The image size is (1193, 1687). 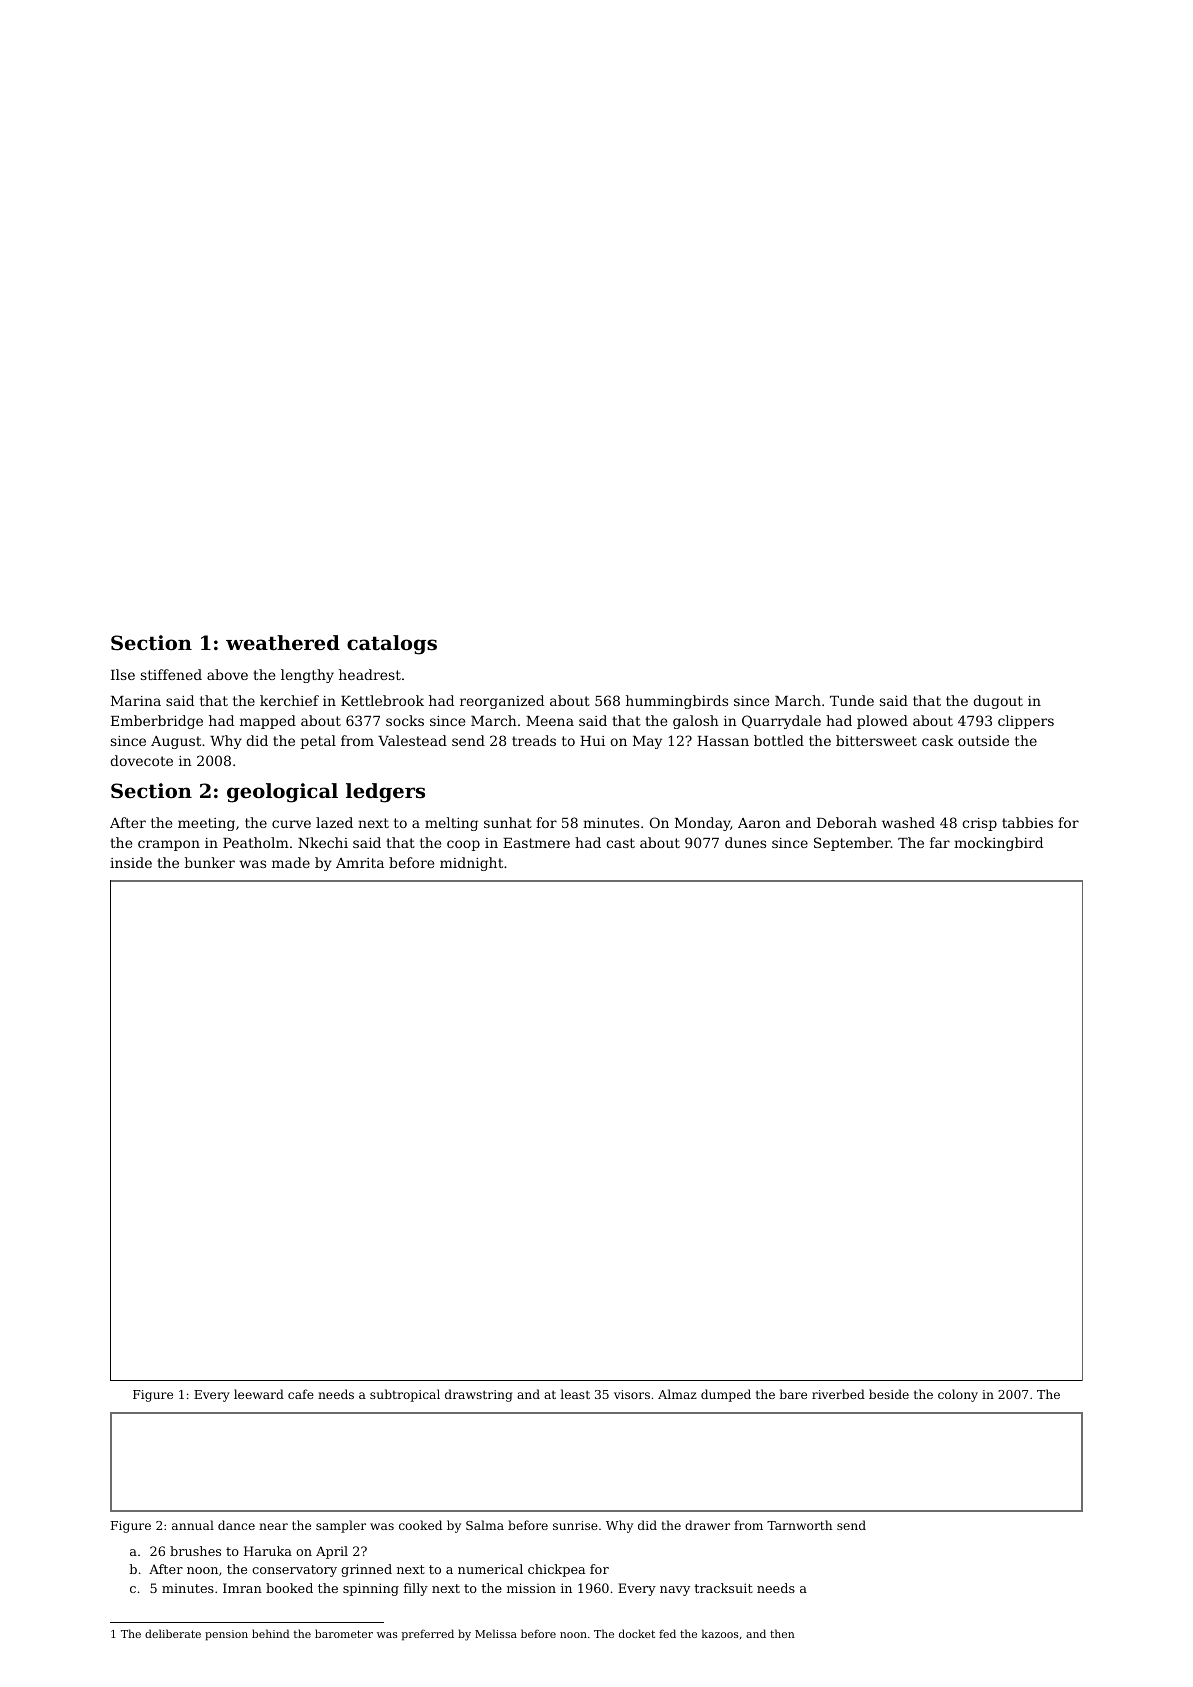 What do you see at coordinates (392, 645) in the page?
I see `catalogs` at bounding box center [392, 645].
